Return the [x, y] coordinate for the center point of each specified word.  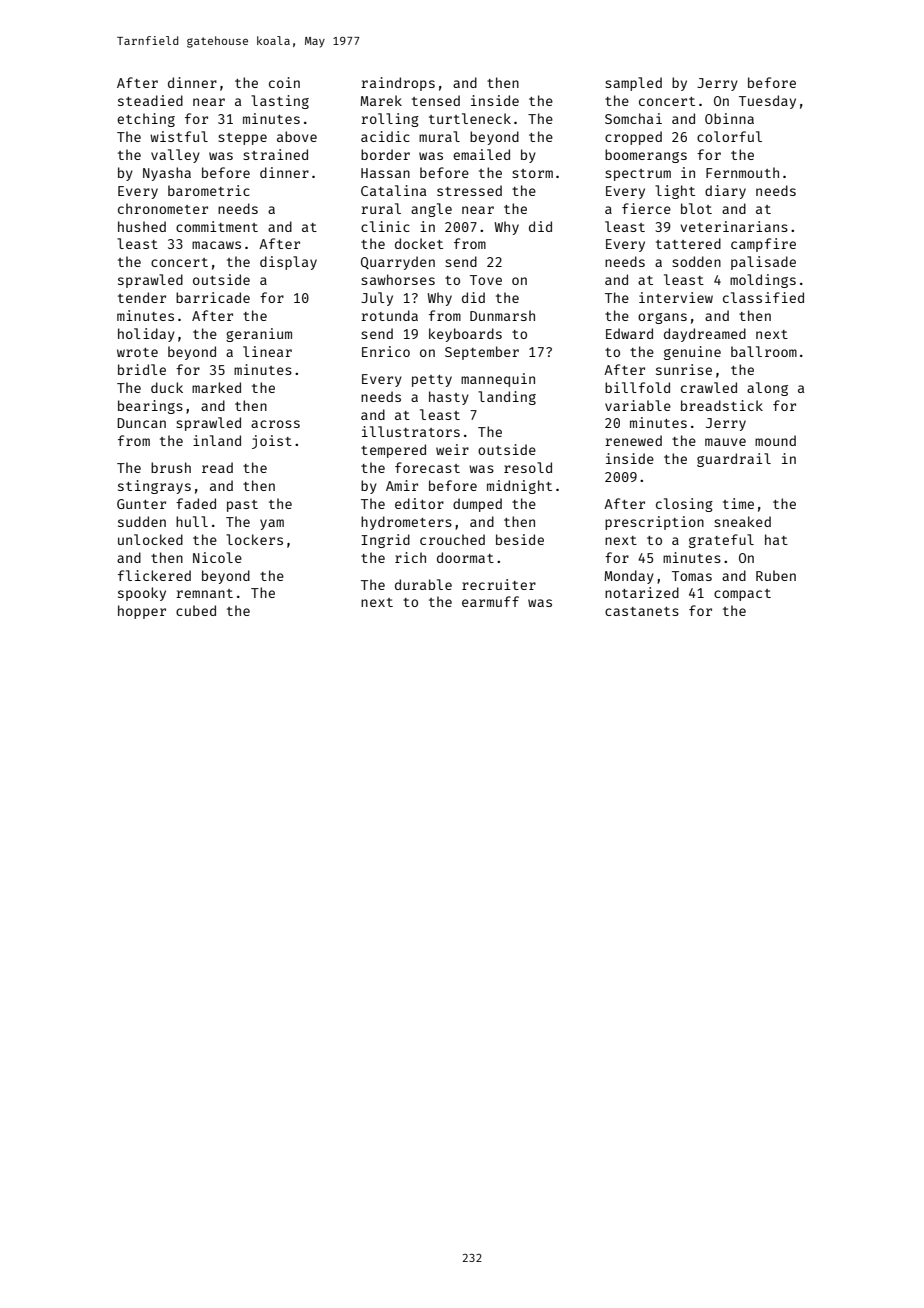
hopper [142, 612]
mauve [725, 442]
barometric [209, 190]
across [275, 424]
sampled [633, 84]
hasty [449, 398]
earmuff [490, 601]
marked [216, 387]
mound [775, 440]
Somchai [633, 118]
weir [452, 449]
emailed [481, 154]
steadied [150, 100]
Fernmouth [742, 172]
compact [742, 595]
